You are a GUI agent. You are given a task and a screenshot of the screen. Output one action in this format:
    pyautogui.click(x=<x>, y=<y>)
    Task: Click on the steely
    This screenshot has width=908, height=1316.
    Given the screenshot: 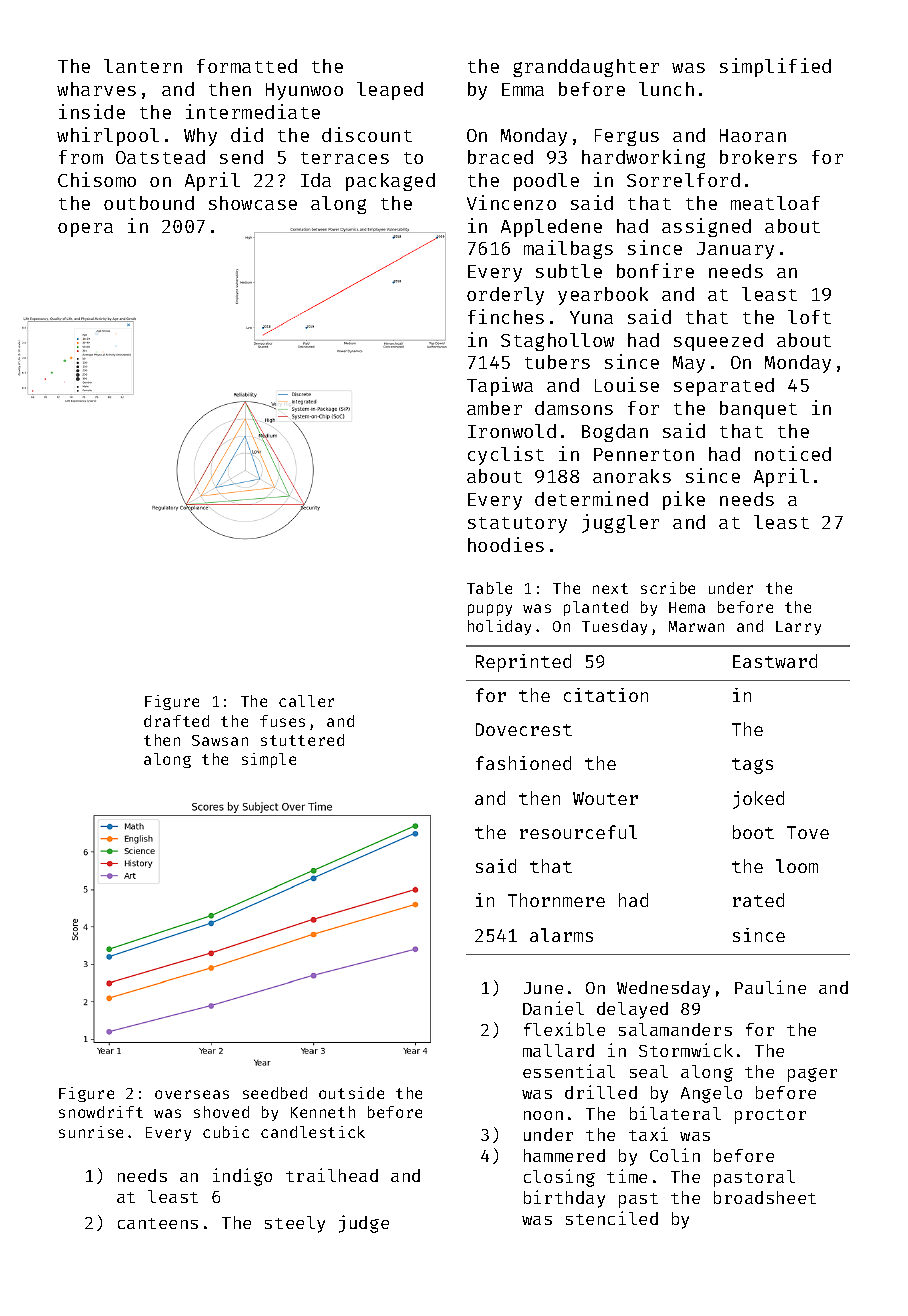 What is the action you would take?
    pyautogui.click(x=295, y=1224)
